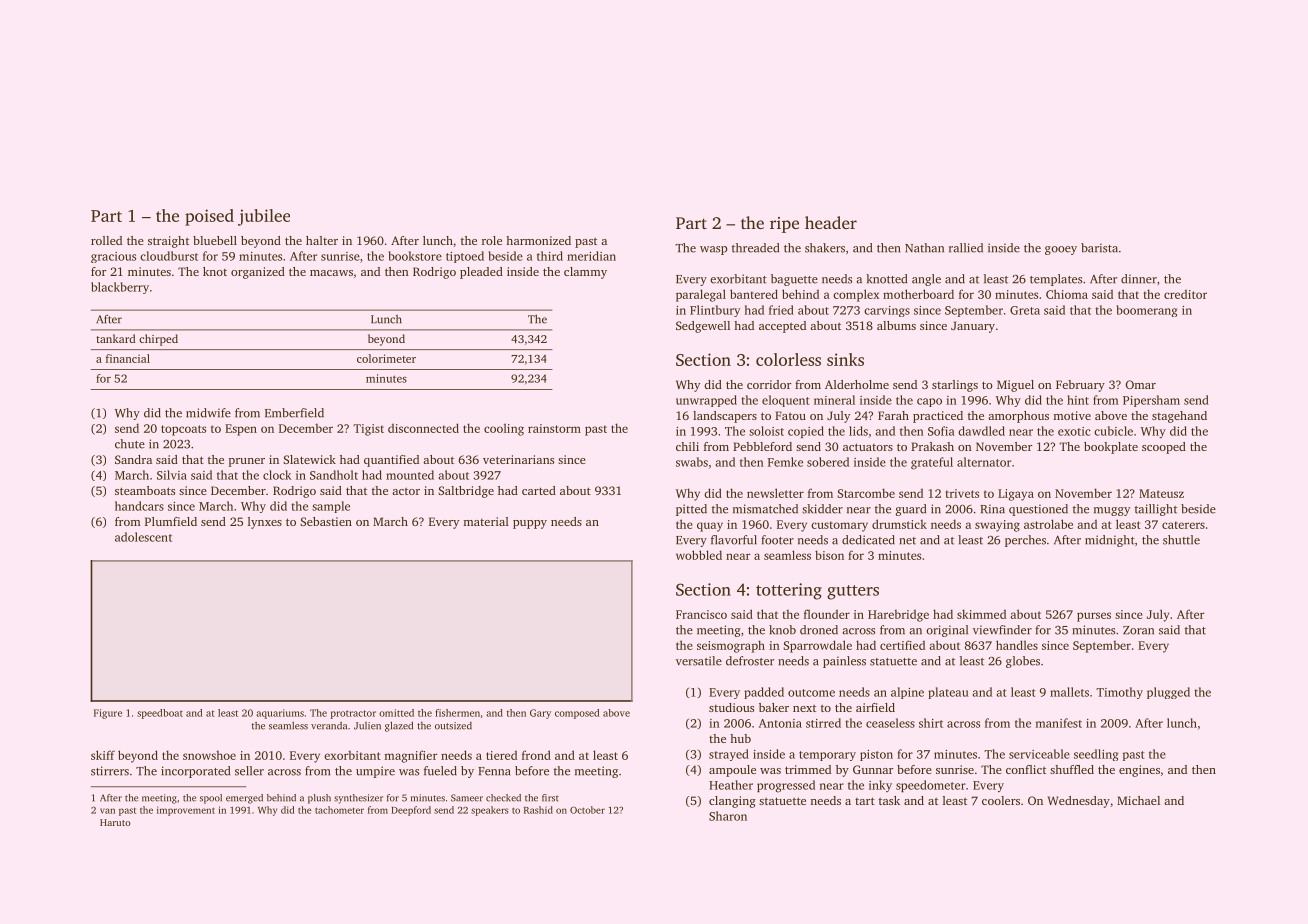 This screenshot has height=924, width=1308. I want to click on colorless, so click(788, 359).
